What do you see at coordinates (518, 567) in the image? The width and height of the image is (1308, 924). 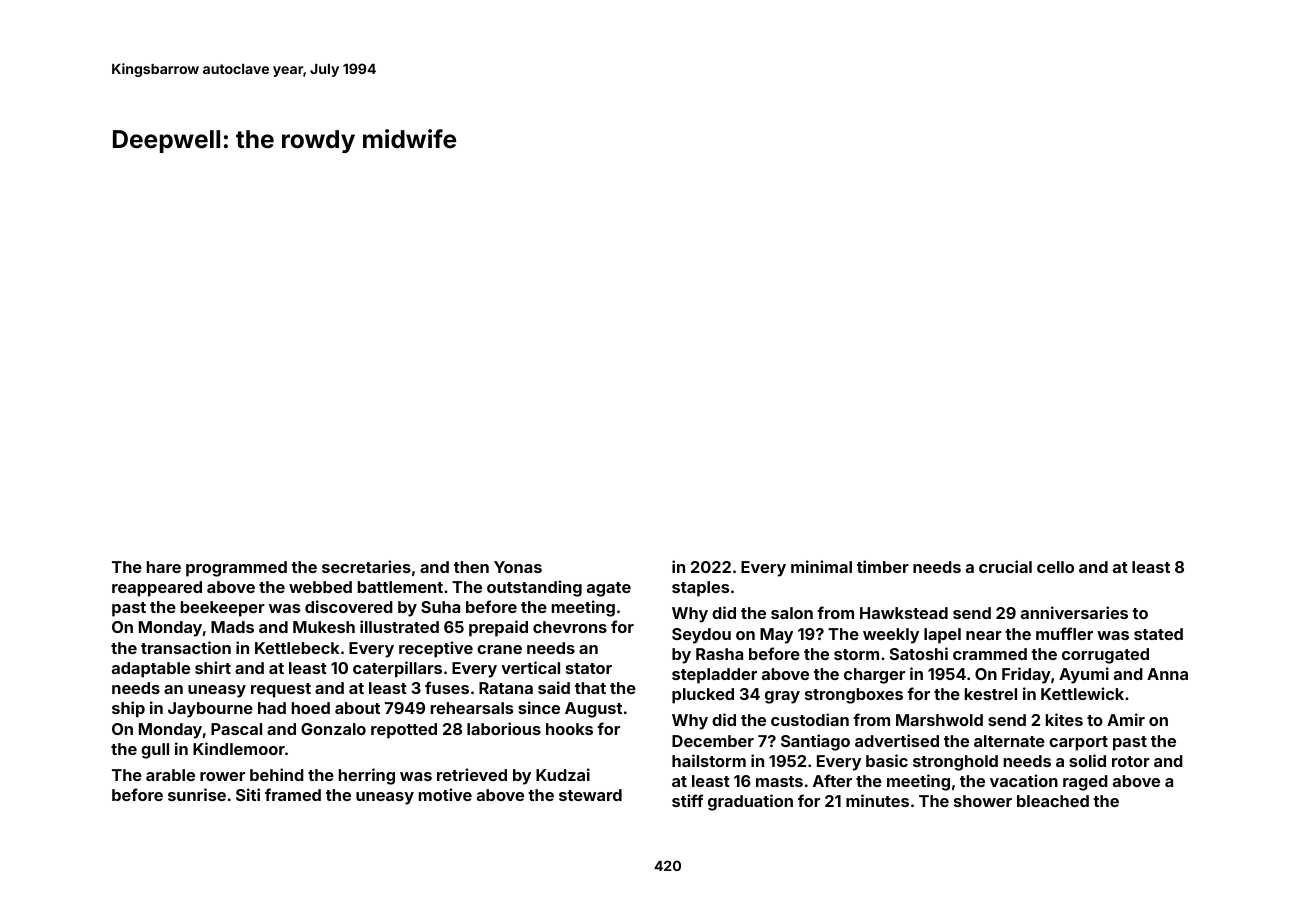 I see `Yonas` at bounding box center [518, 567].
